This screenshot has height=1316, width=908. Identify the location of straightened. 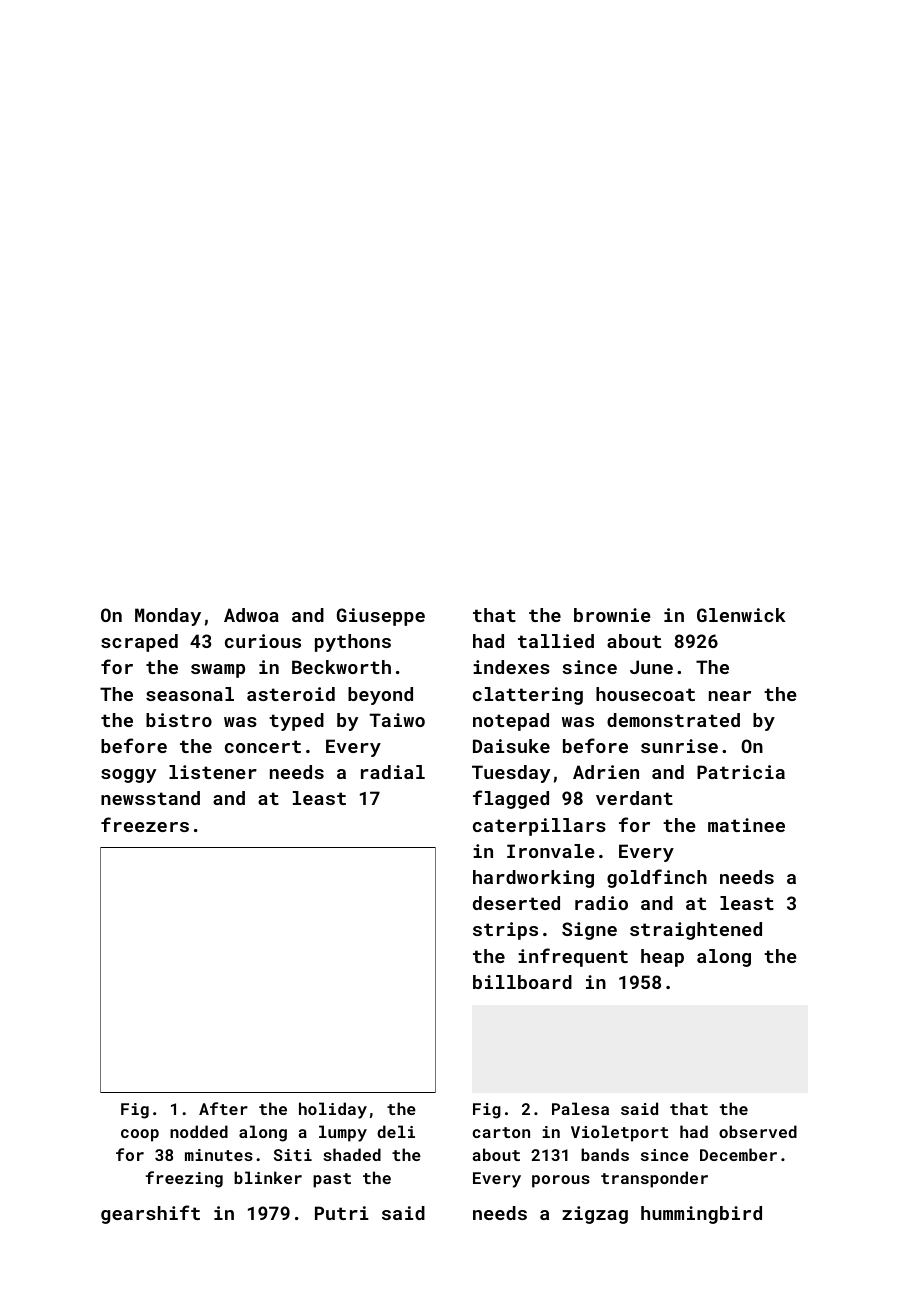
(696, 931).
